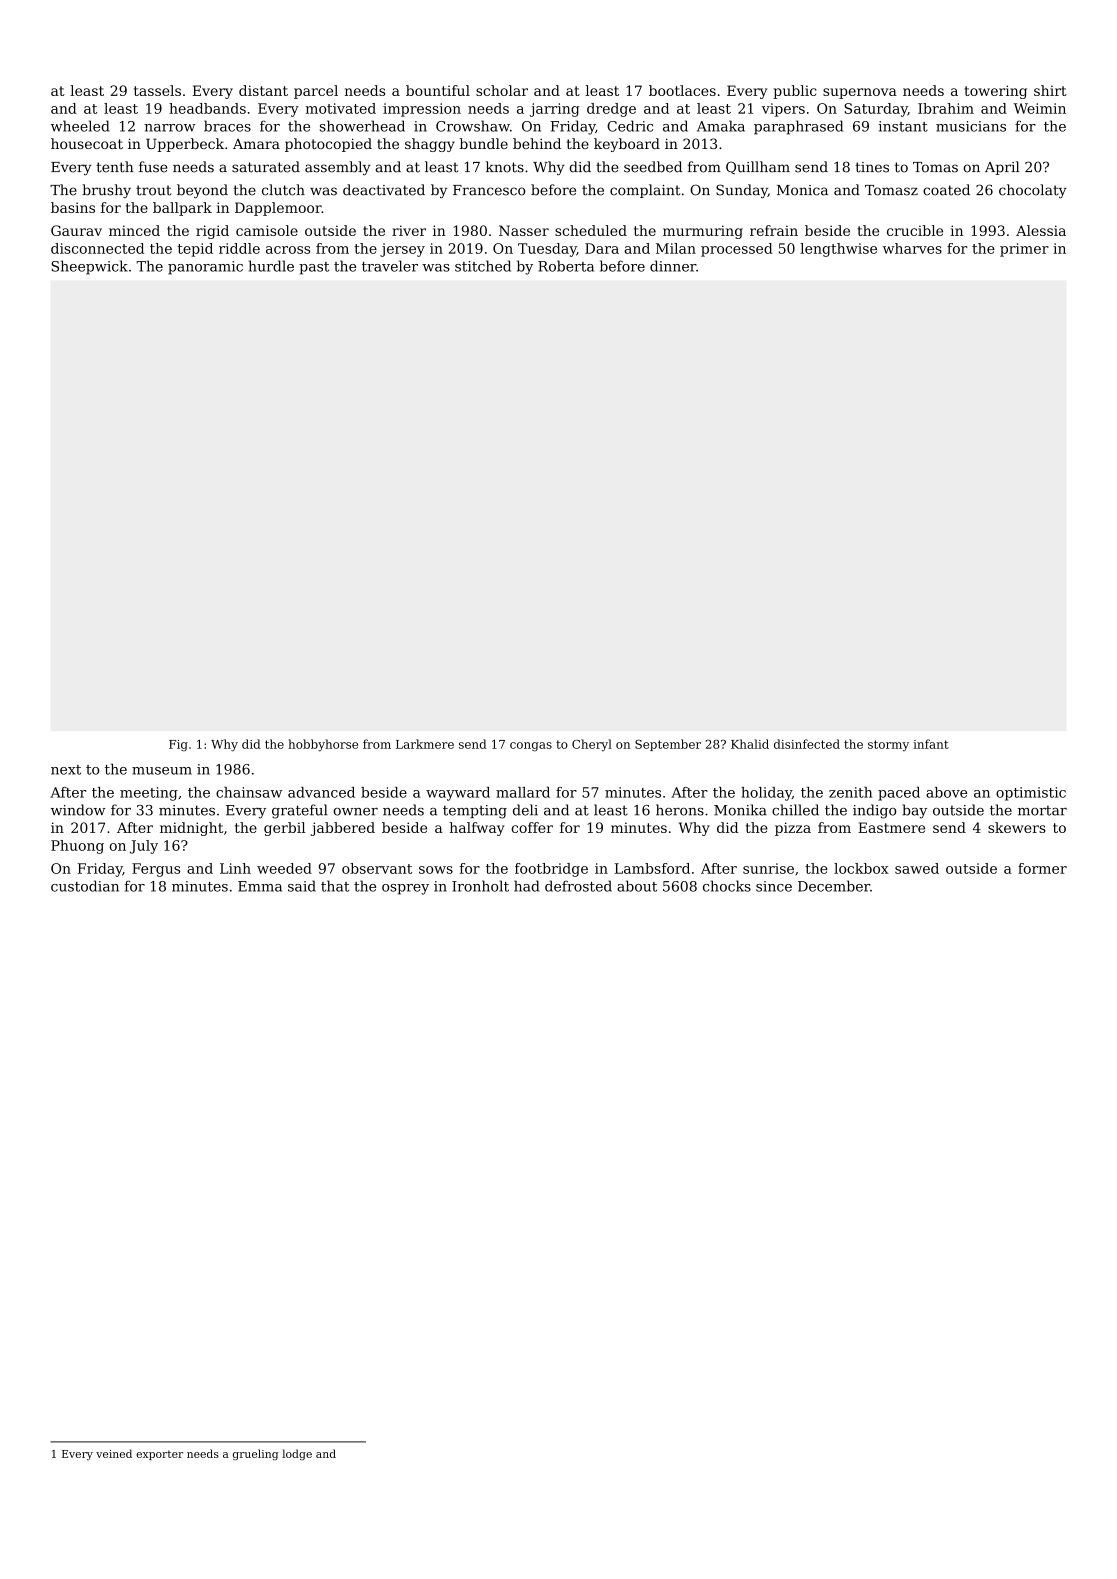 This screenshot has height=1579, width=1117. Describe the element at coordinates (390, 266) in the screenshot. I see `traveler` at that location.
